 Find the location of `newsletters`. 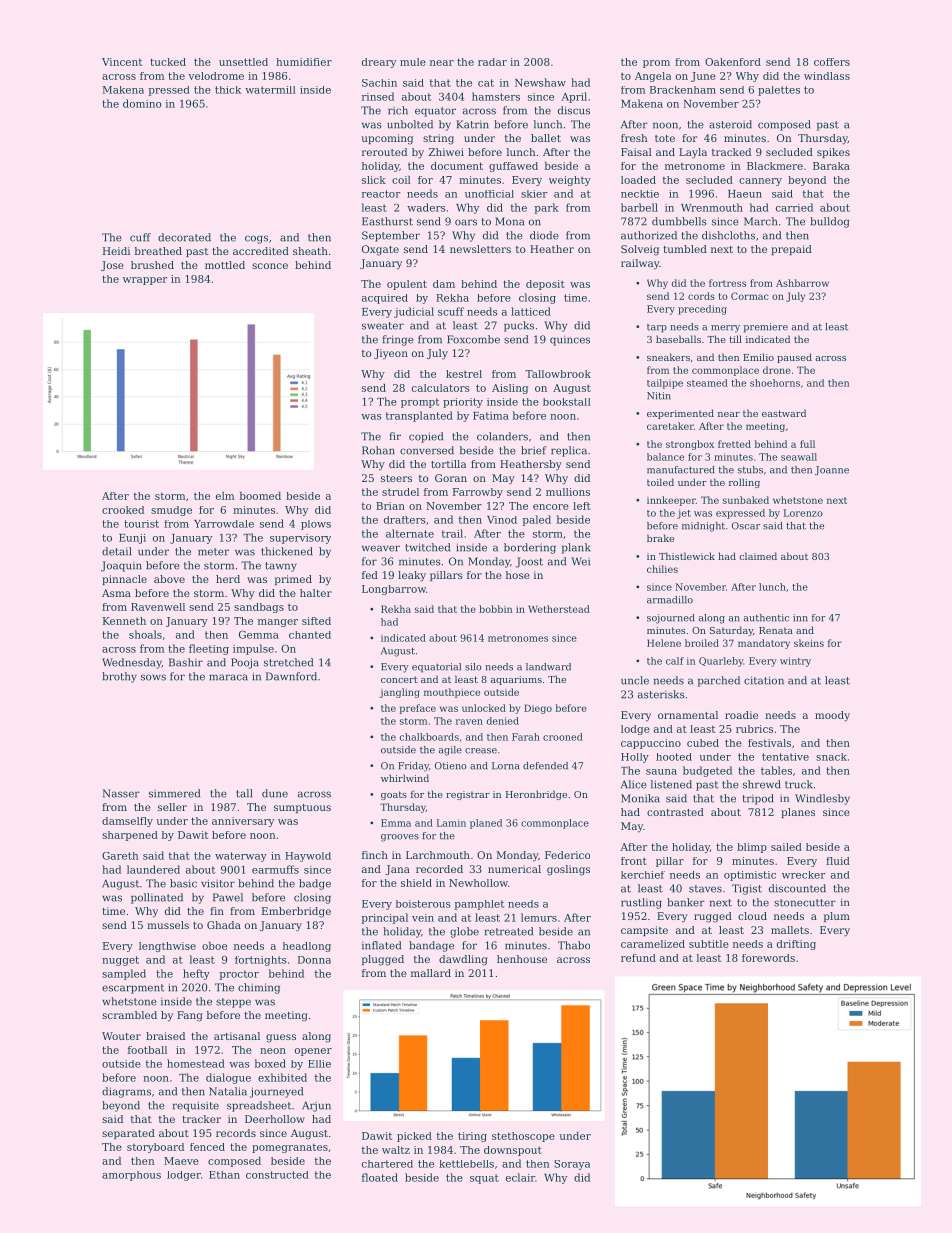

newsletters is located at coordinates (480, 249).
